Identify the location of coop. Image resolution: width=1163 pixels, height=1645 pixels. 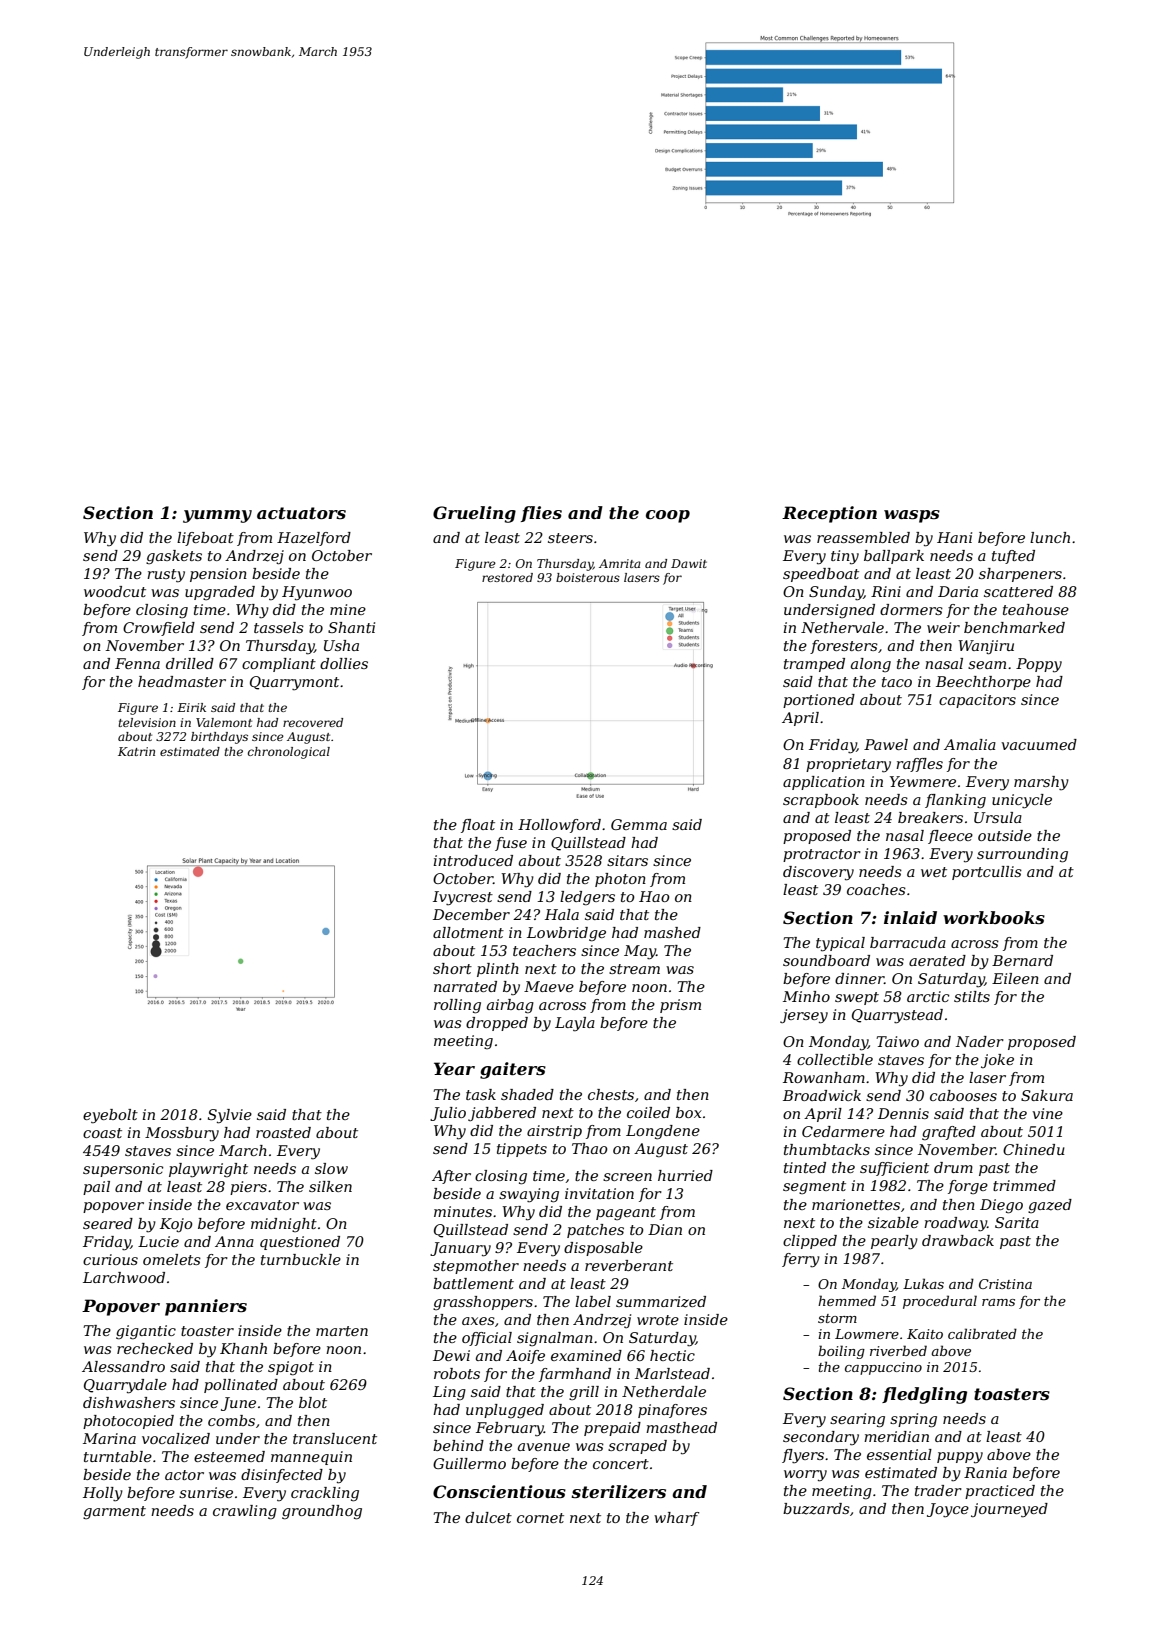
(668, 516).
